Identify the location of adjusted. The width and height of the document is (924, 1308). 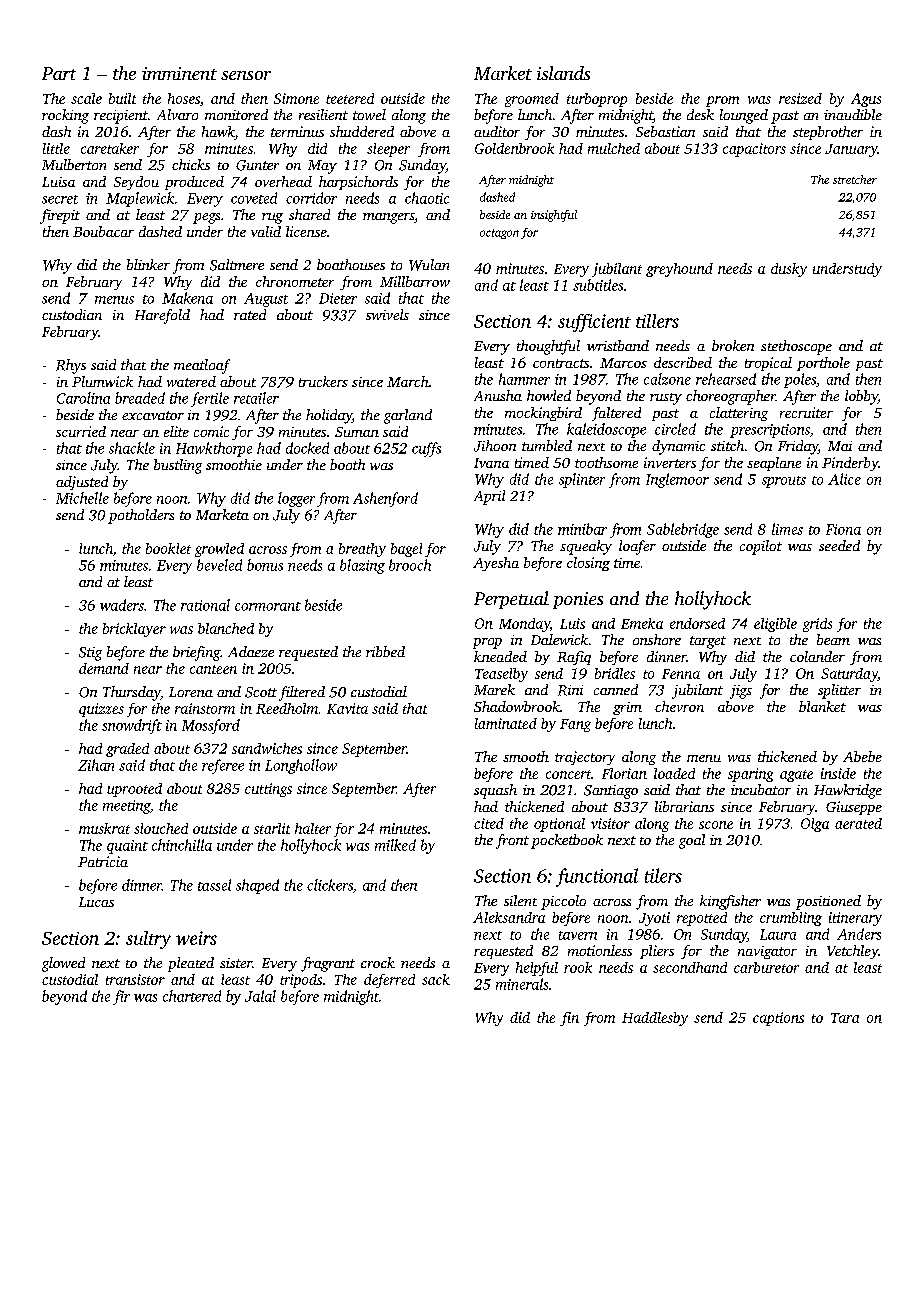
(82, 483).
